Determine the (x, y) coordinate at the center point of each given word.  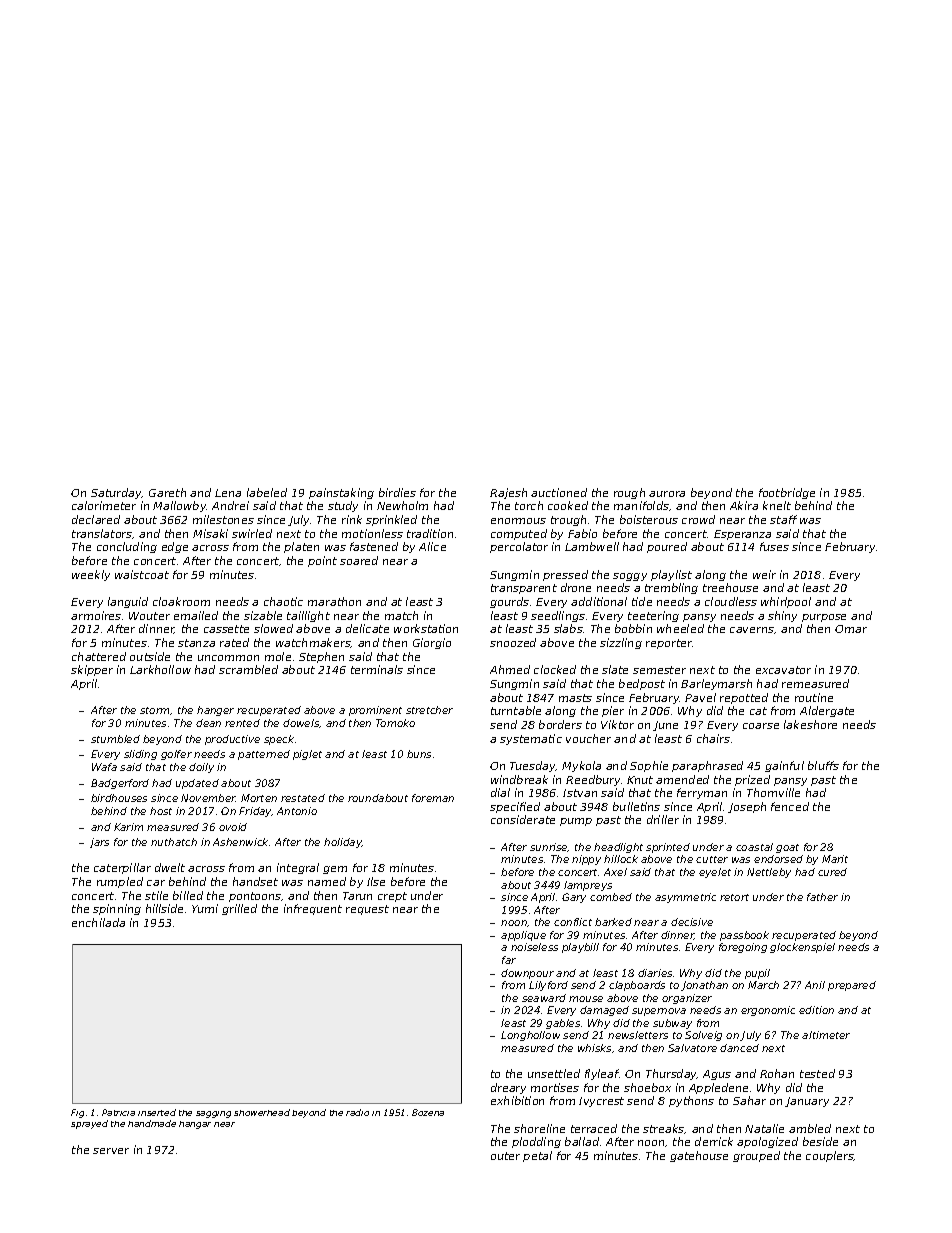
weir (764, 574)
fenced (790, 806)
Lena (228, 493)
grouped (756, 1156)
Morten (259, 798)
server (111, 1151)
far (509, 960)
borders (560, 724)
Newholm (402, 505)
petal (537, 1156)
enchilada (98, 922)
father (822, 897)
